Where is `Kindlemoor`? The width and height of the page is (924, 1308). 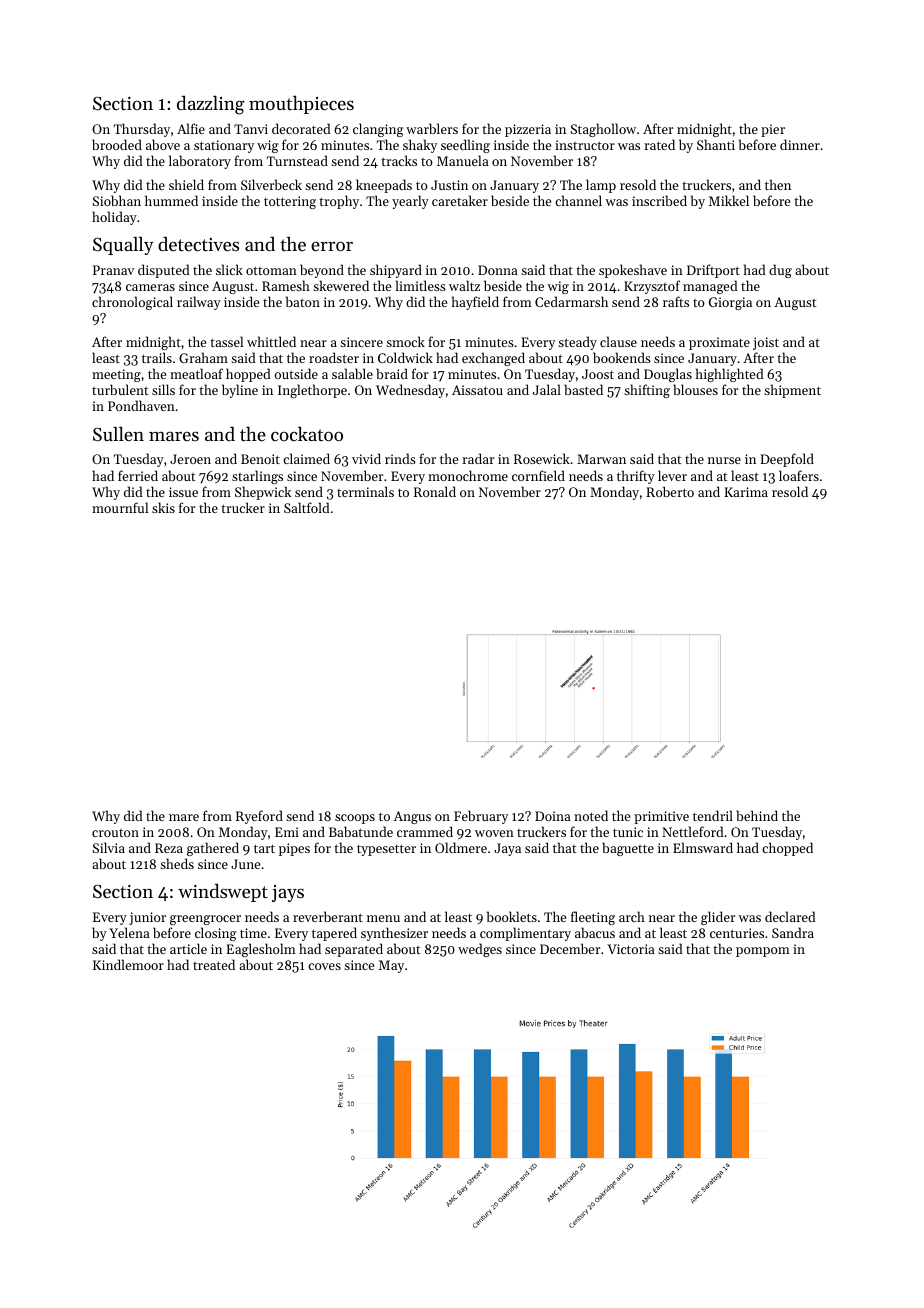
Kindlemoor is located at coordinates (128, 964).
